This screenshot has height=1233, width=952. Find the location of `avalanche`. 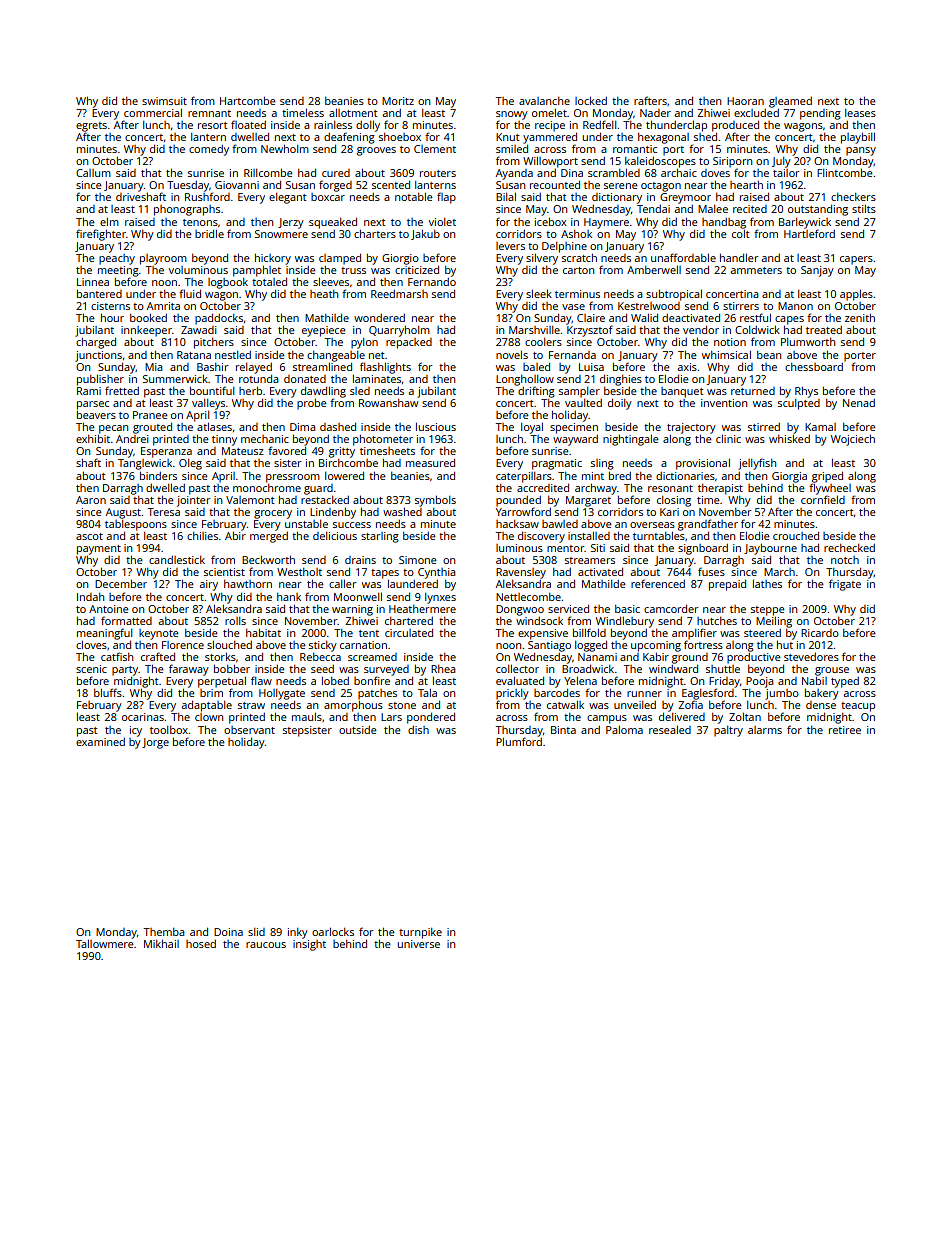

avalanche is located at coordinates (544, 101).
